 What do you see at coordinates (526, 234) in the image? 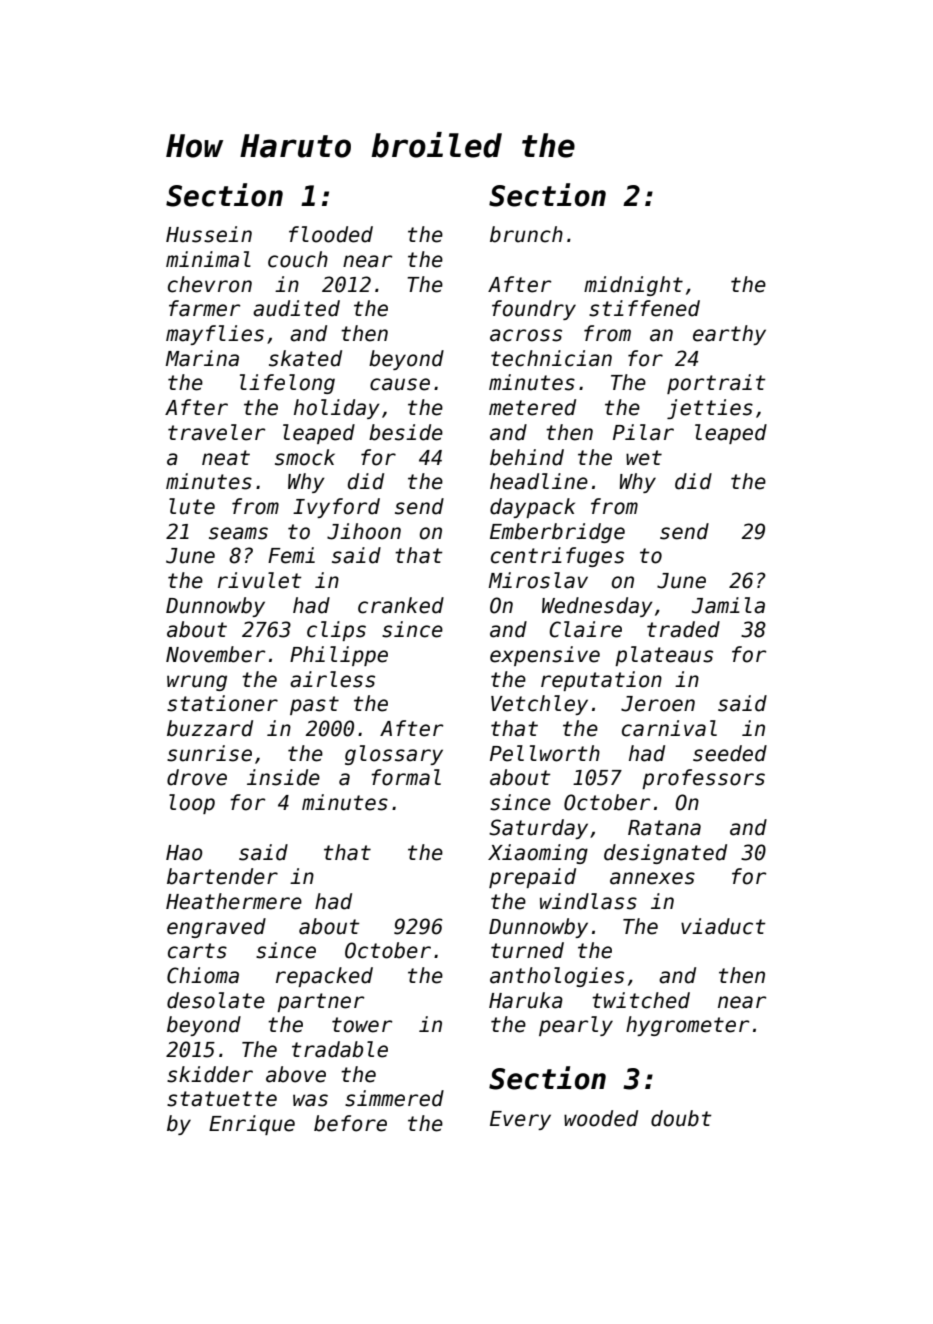
I see `brunch` at bounding box center [526, 234].
